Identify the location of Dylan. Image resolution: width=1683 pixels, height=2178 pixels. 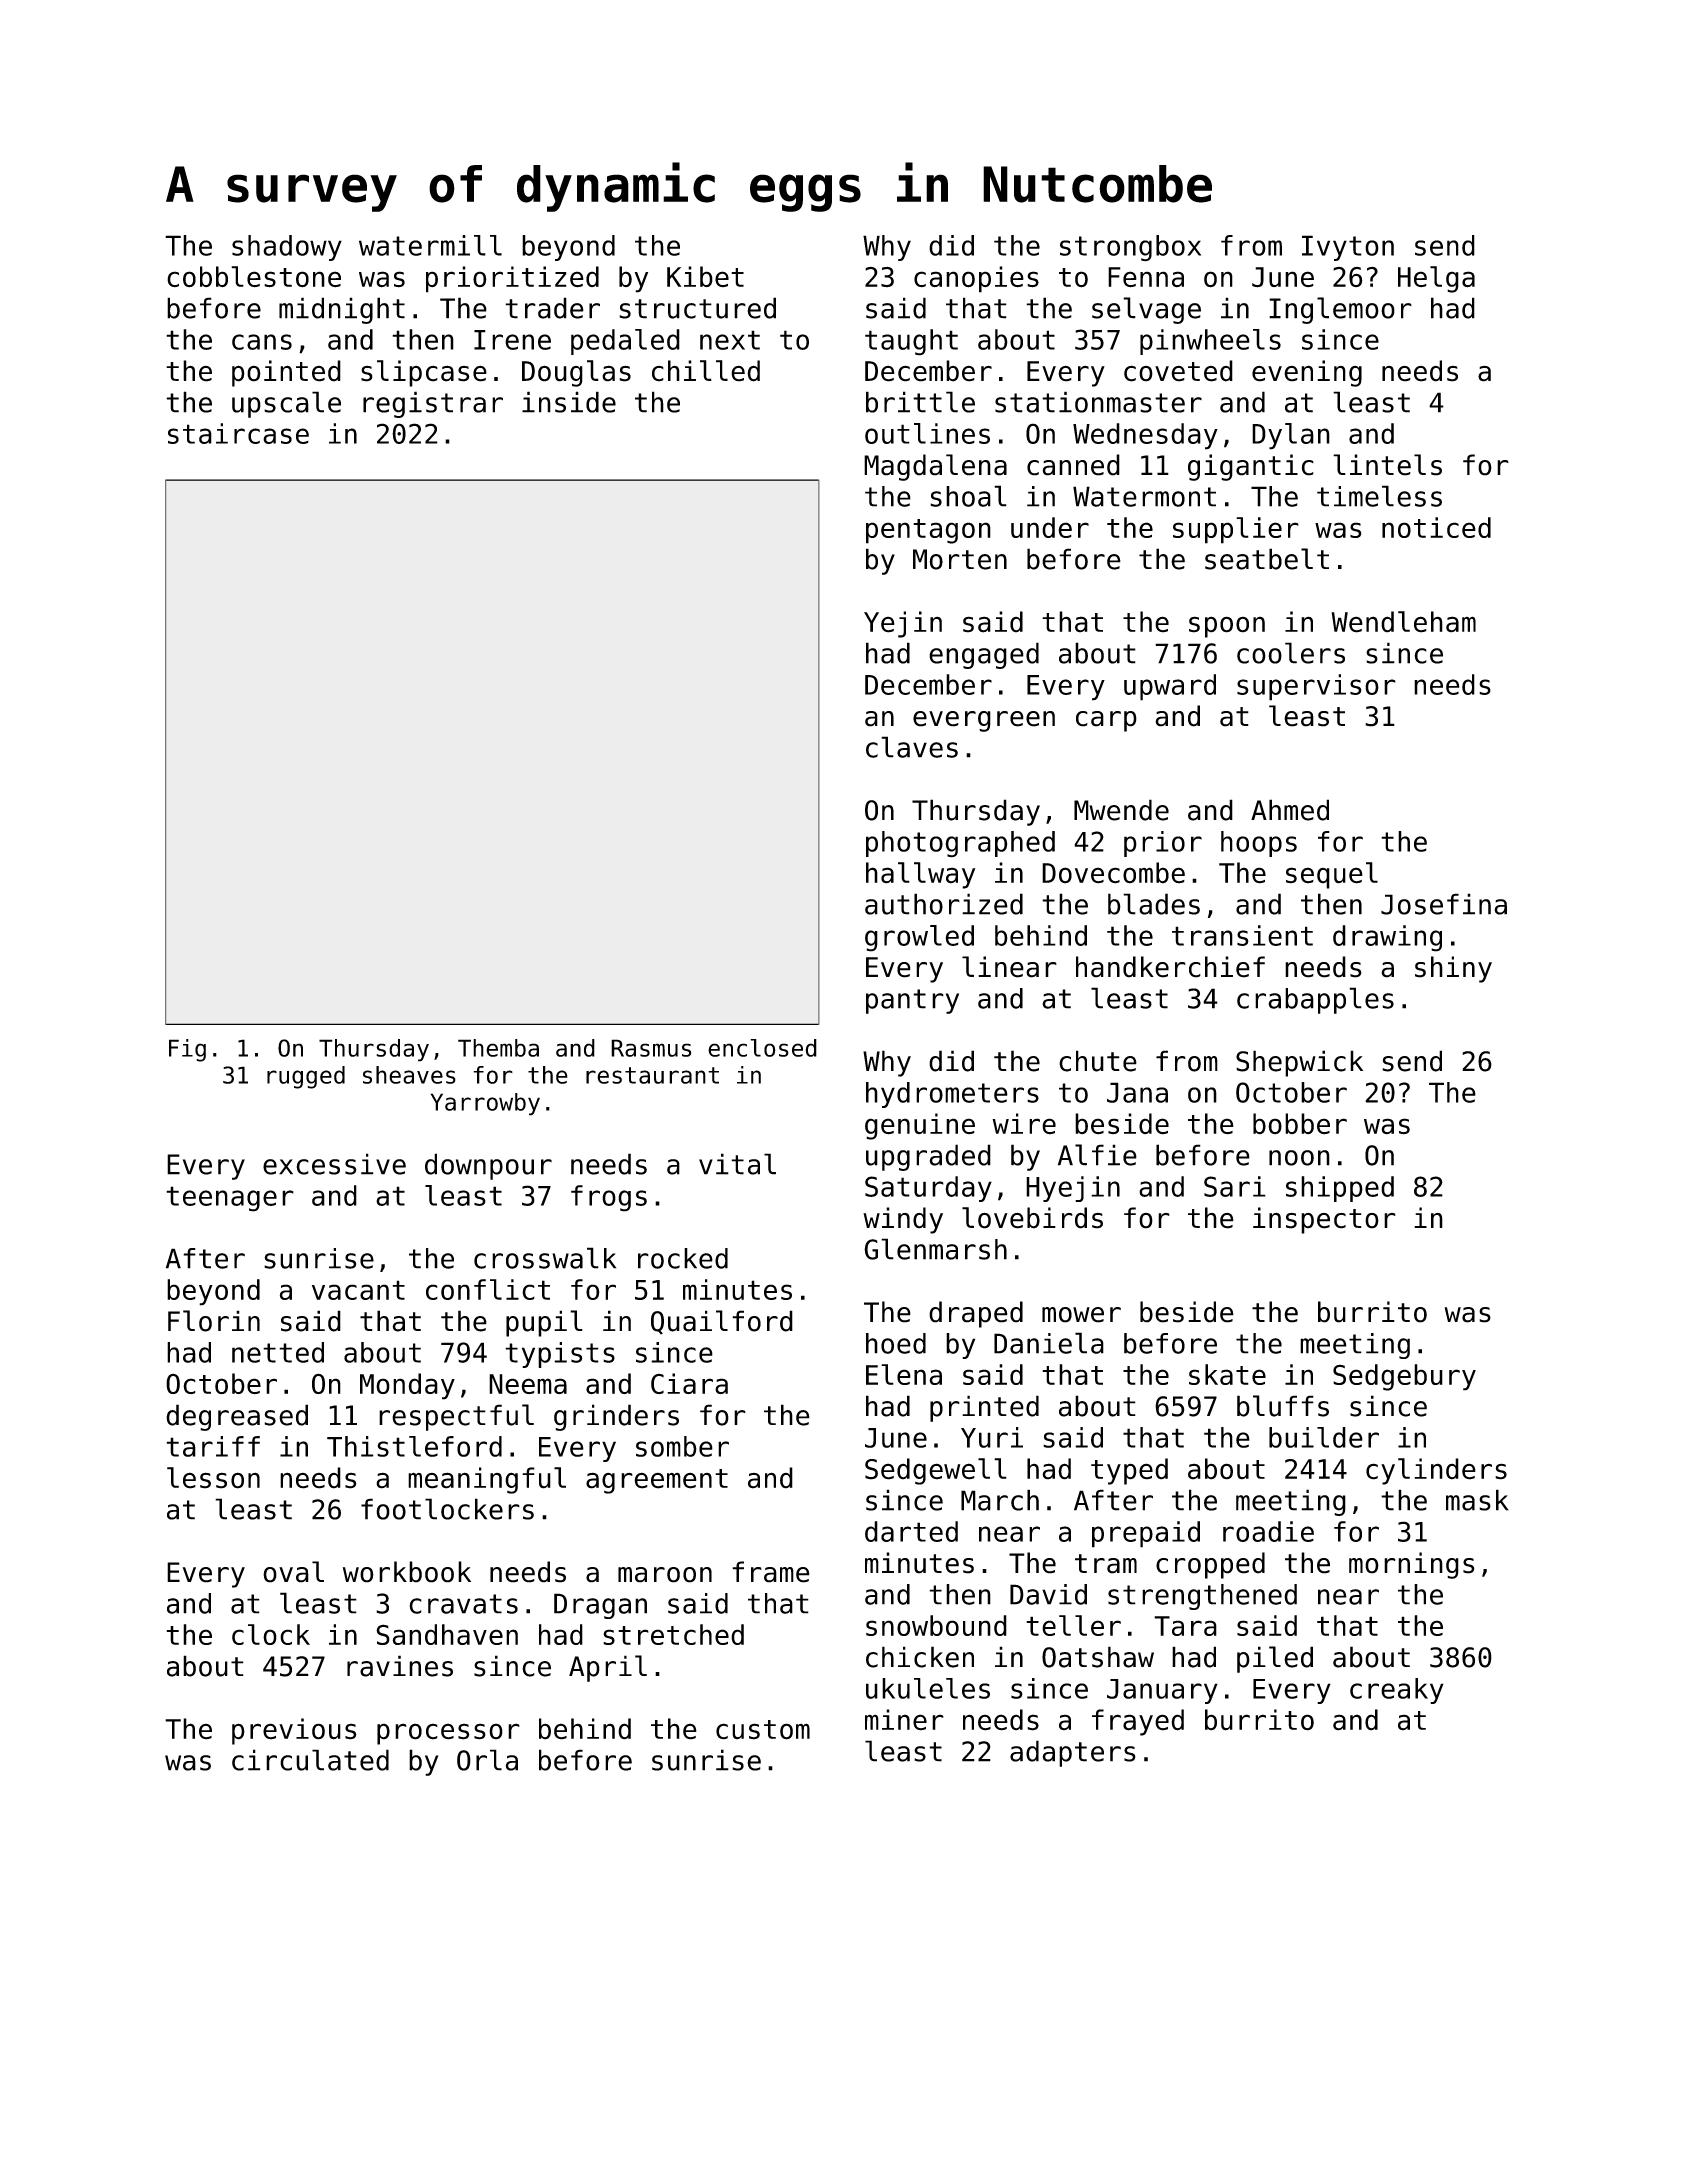
(1291, 436).
